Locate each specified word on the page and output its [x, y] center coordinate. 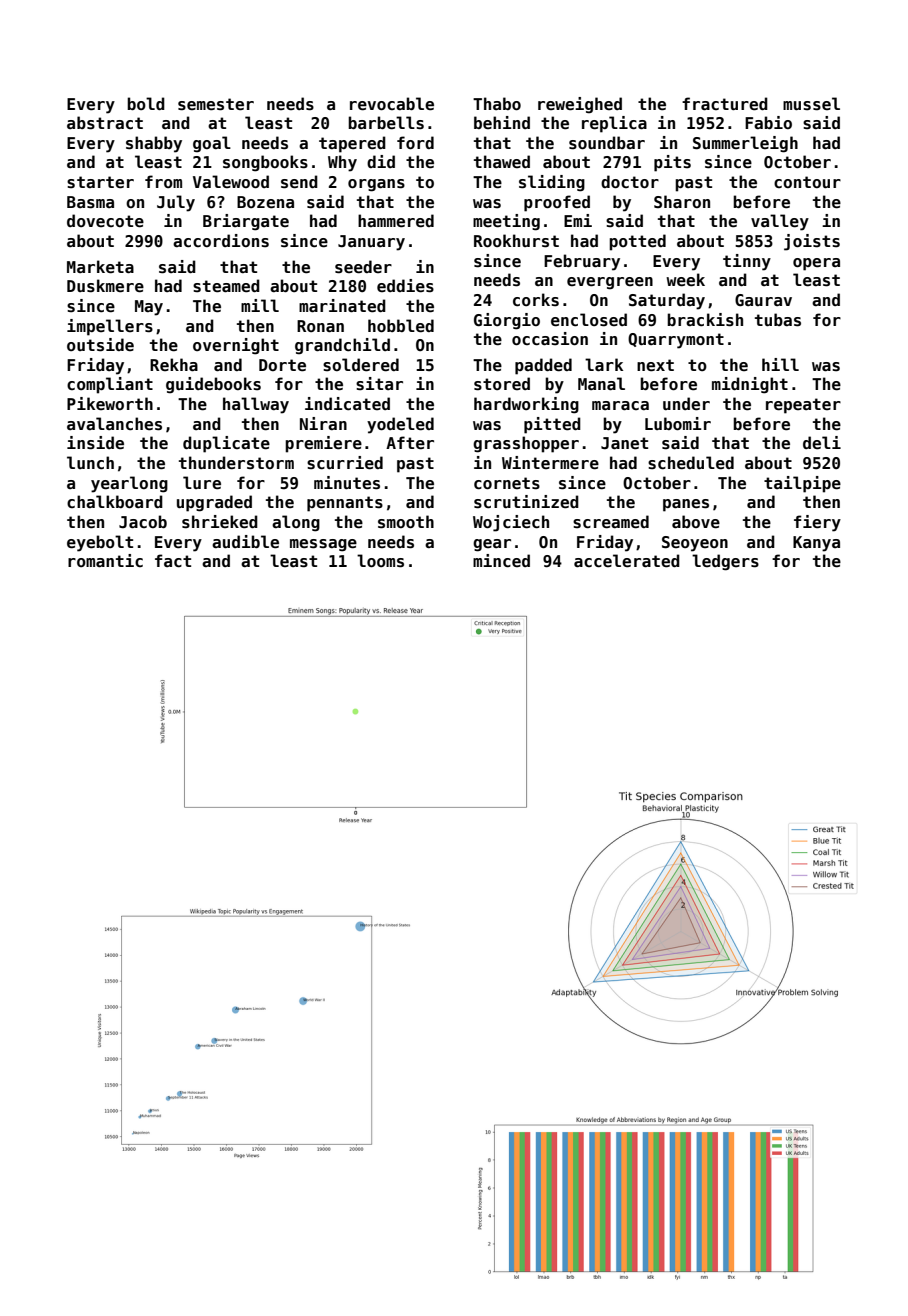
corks [536, 300]
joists [812, 242]
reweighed [580, 105]
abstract [105, 123]
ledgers [725, 562]
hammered [396, 221]
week [685, 280]
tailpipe [802, 484]
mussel [811, 104]
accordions [221, 241]
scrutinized [526, 502]
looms [380, 561]
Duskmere [105, 286]
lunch [90, 463]
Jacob [143, 521]
